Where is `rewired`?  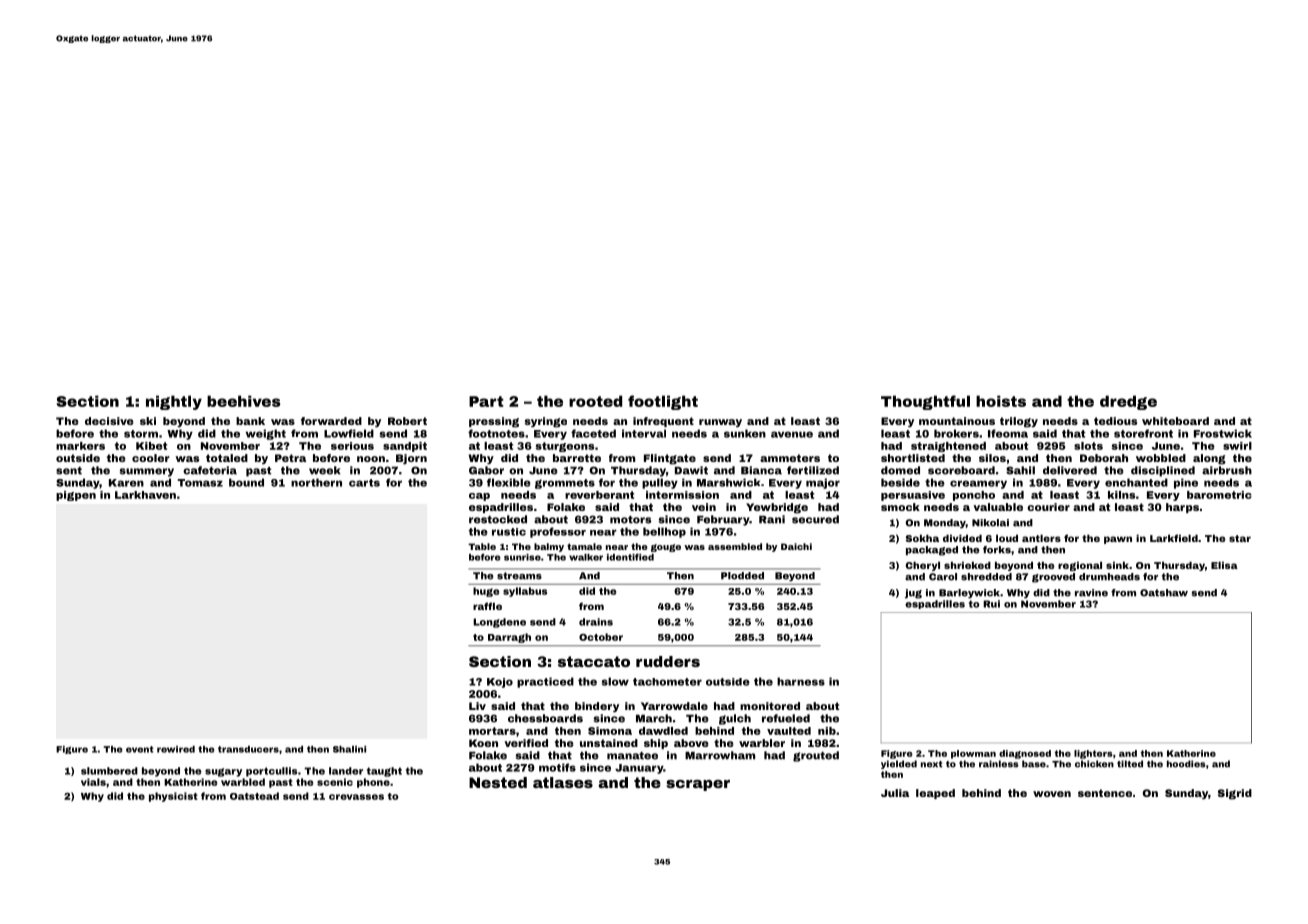
rewired is located at coordinates (176, 749).
